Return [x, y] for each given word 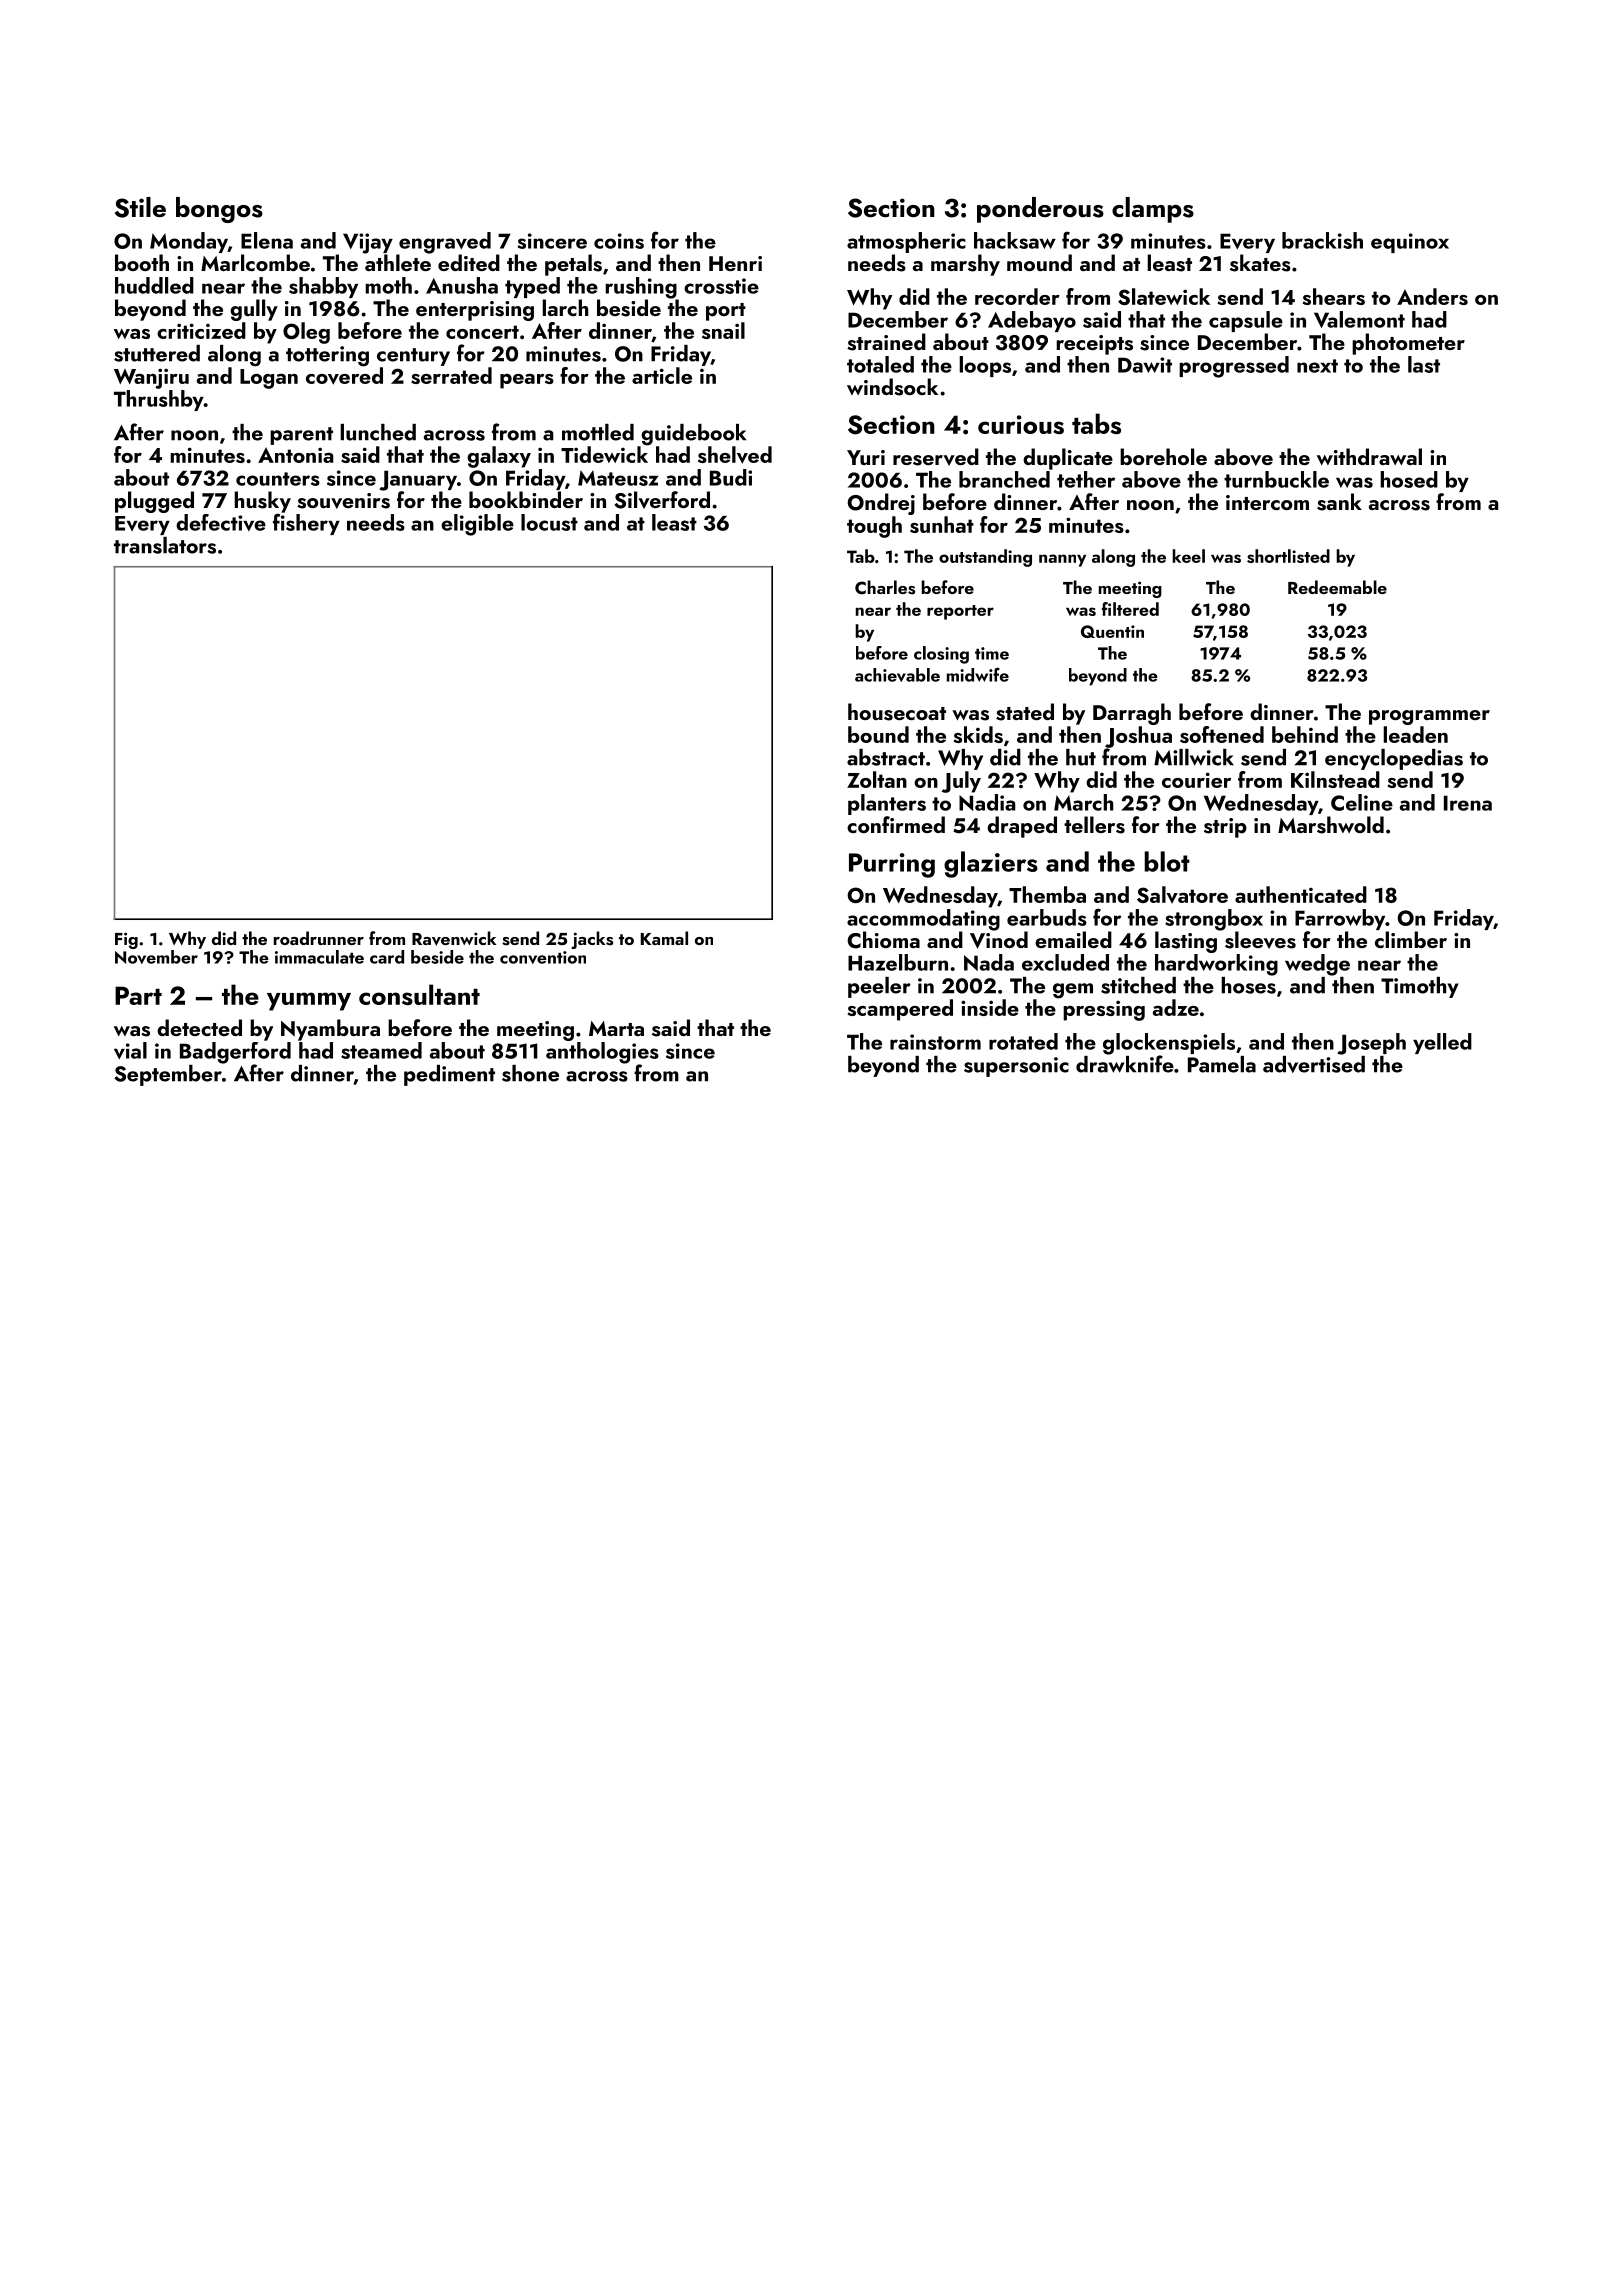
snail [723, 330]
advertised [1314, 1064]
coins [619, 241]
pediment [449, 1075]
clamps [1153, 210]
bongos [219, 210]
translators [165, 545]
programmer [1429, 717]
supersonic [1016, 1067]
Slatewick [1164, 296]
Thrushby [159, 400]
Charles [885, 587]
